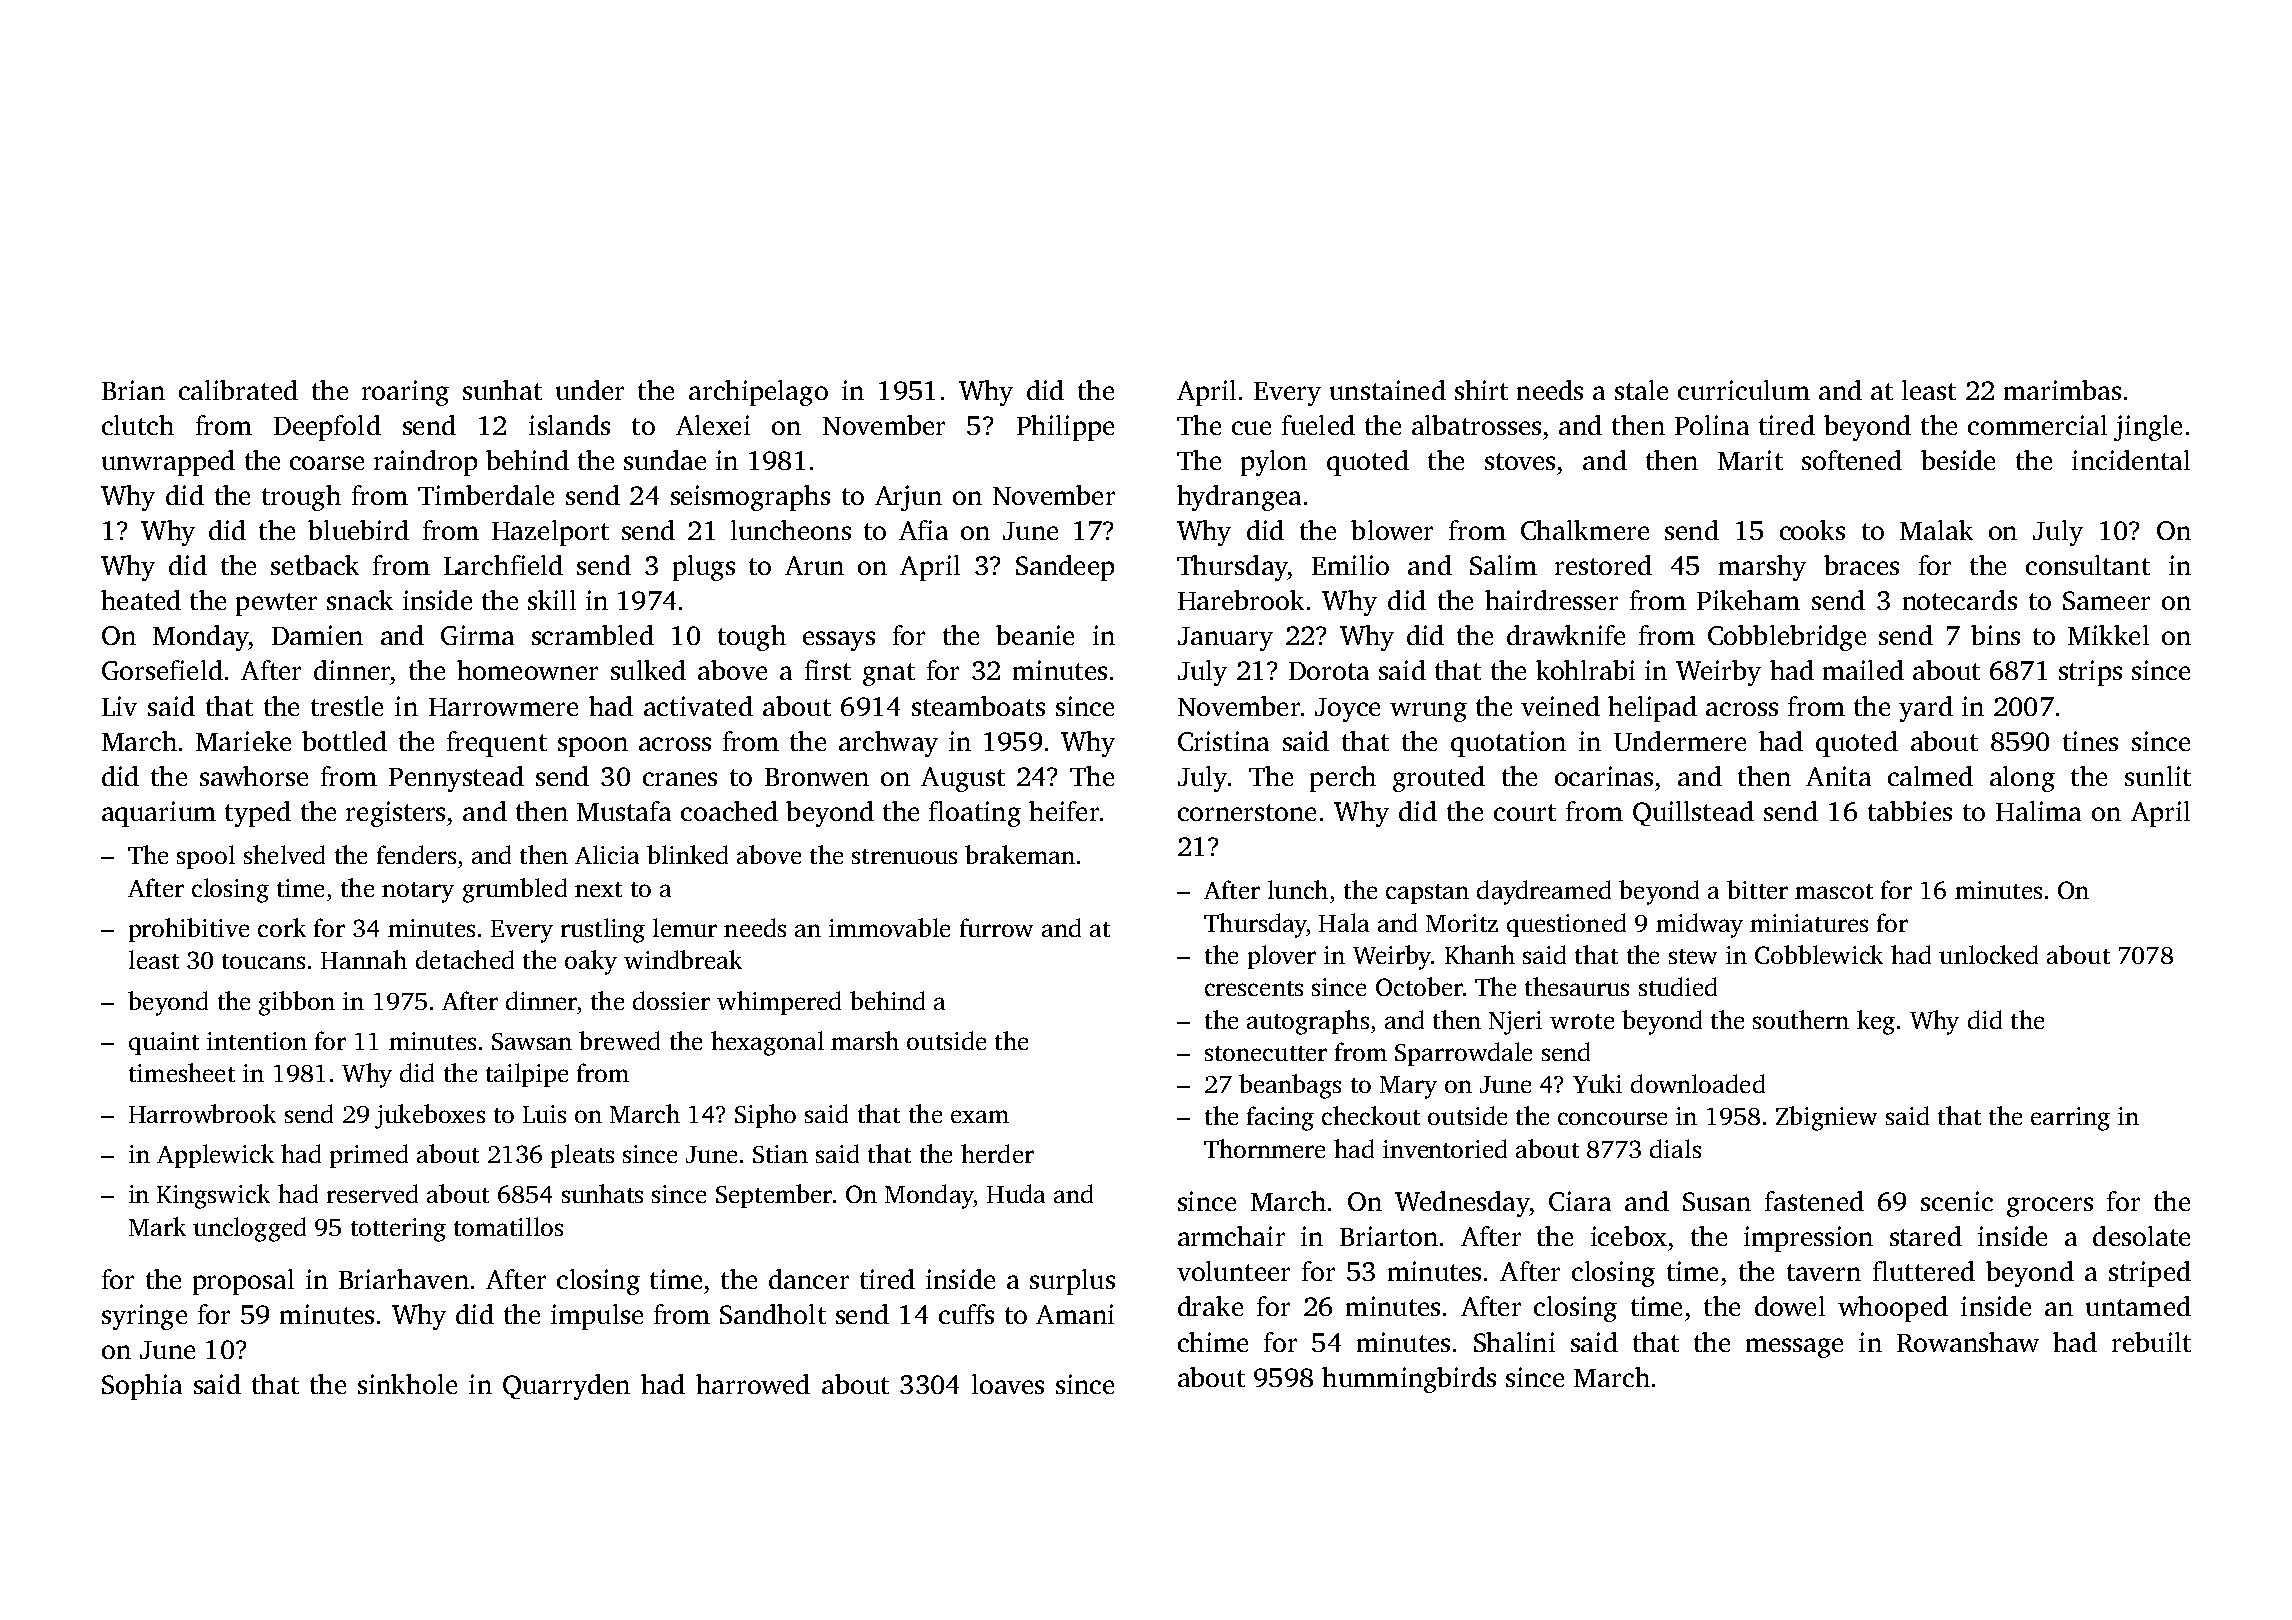  I want to click on curriculum, so click(1744, 390).
